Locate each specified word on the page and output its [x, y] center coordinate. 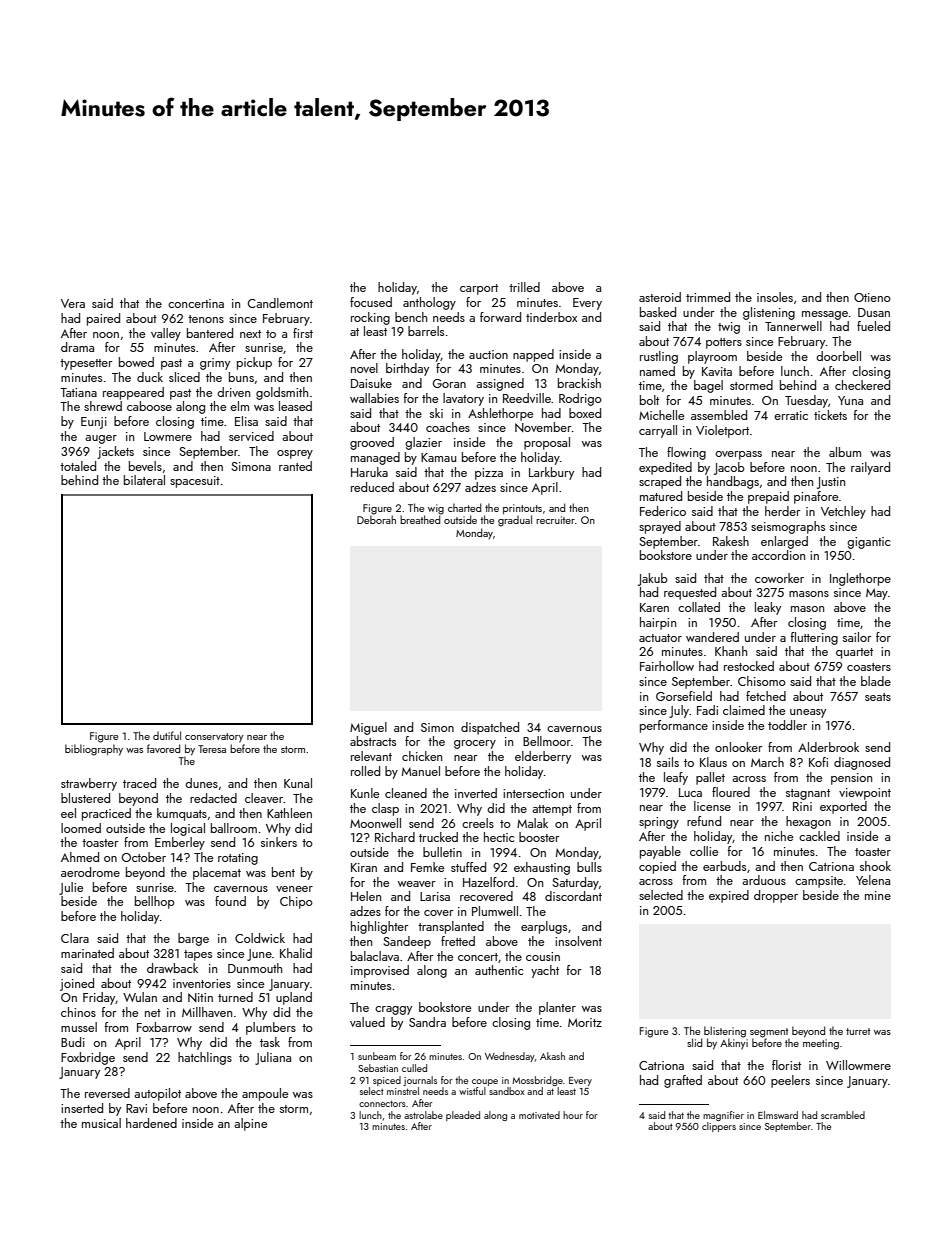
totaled [78, 466]
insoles [775, 297]
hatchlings [205, 1058]
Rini [802, 806]
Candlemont [280, 303]
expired [729, 896]
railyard [870, 468]
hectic [499, 837]
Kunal [298, 783]
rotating [238, 859]
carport [479, 289]
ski [436, 413]
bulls [589, 867]
